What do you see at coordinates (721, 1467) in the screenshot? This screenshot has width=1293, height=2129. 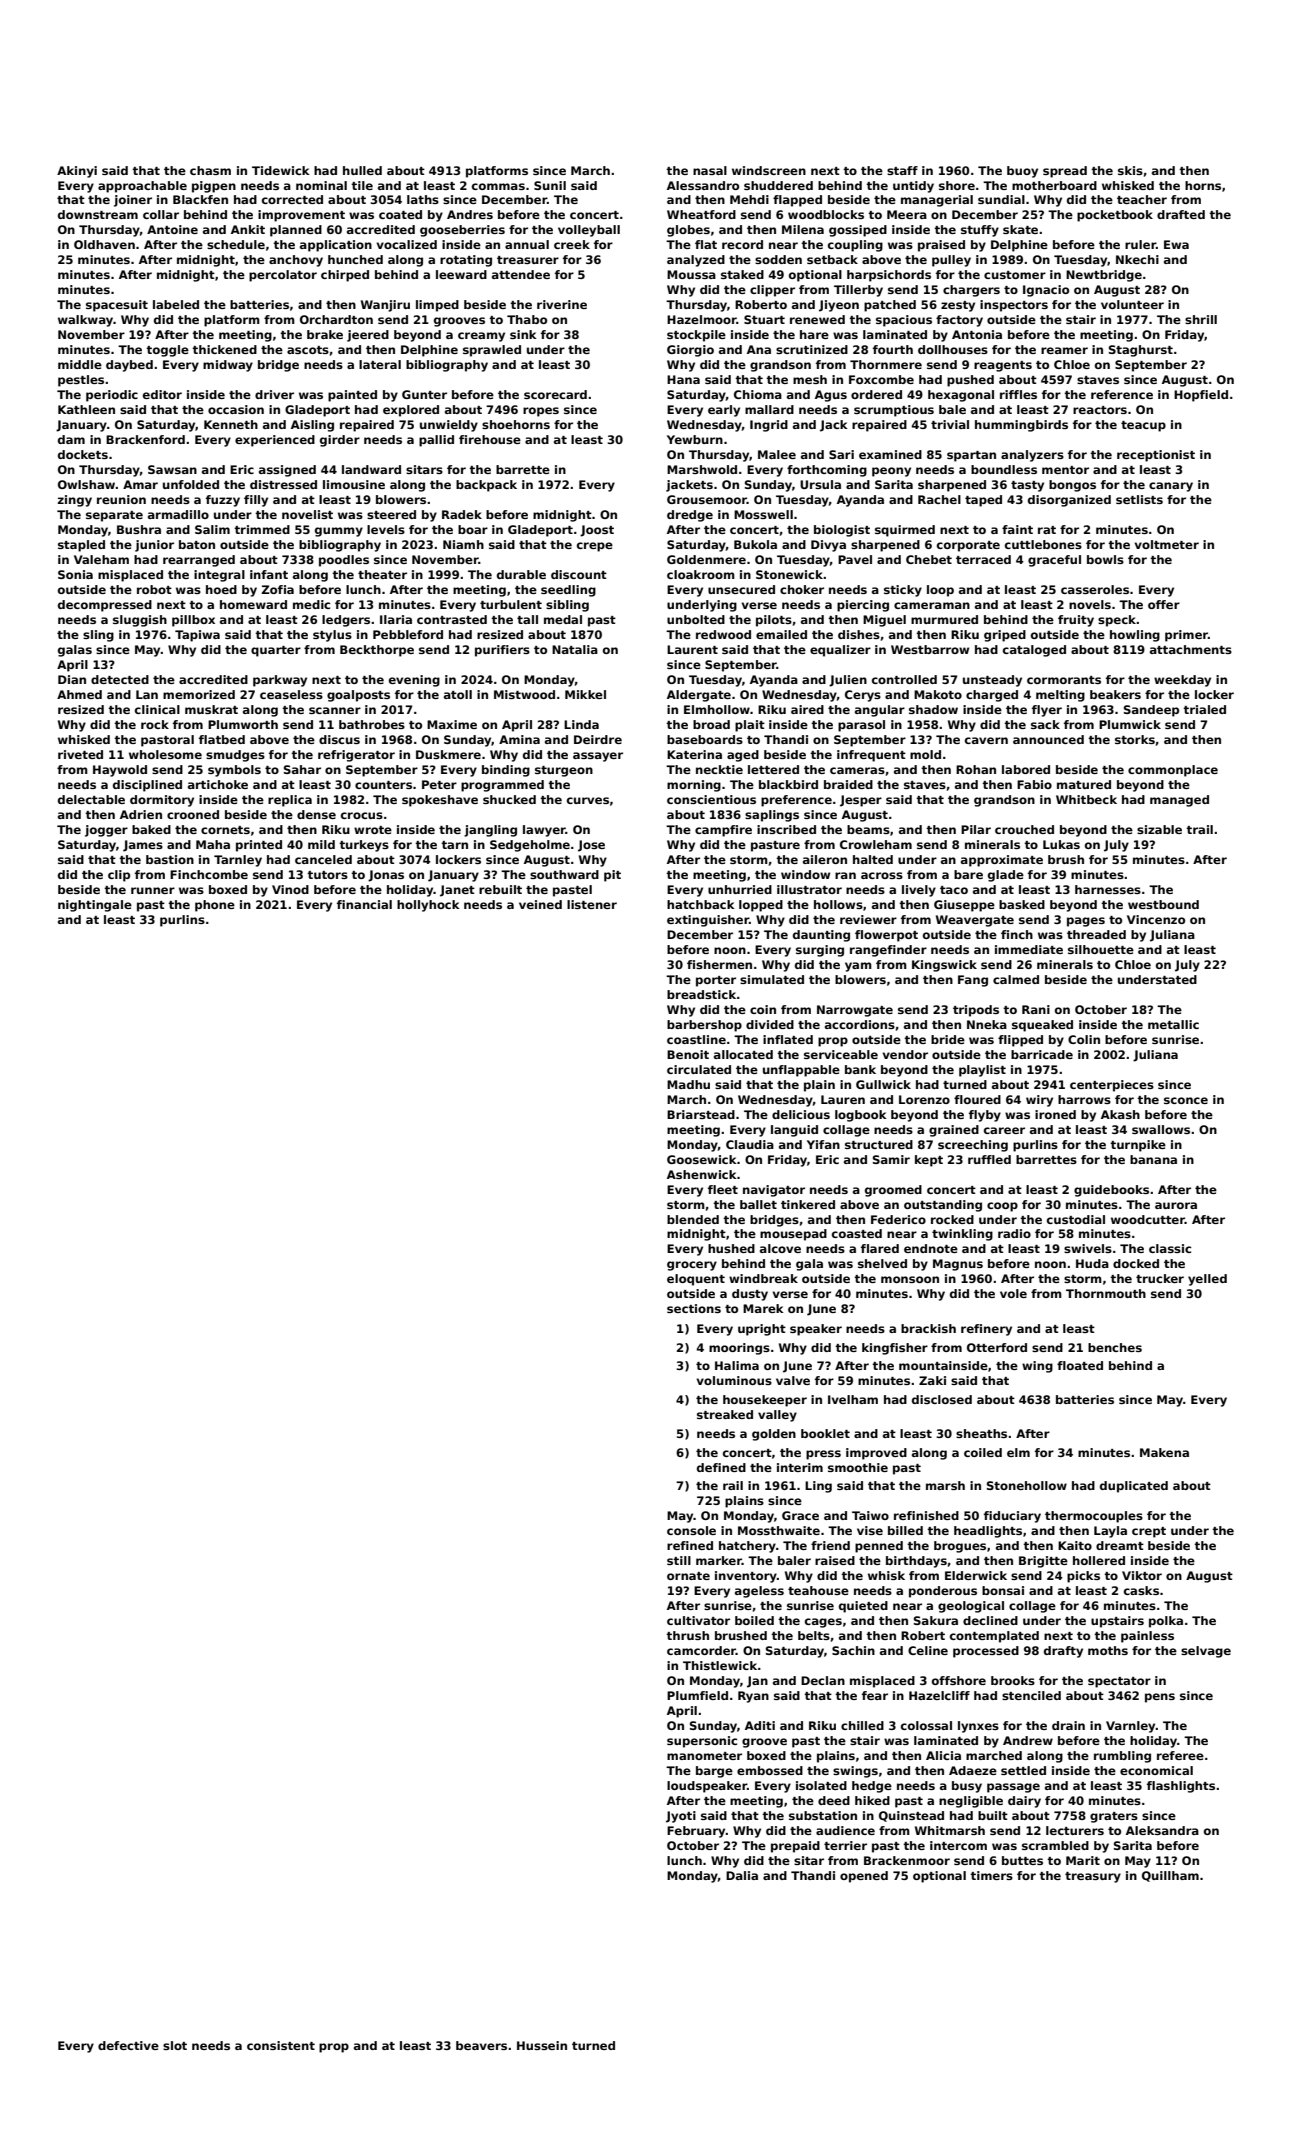 I see `defined` at bounding box center [721, 1467].
